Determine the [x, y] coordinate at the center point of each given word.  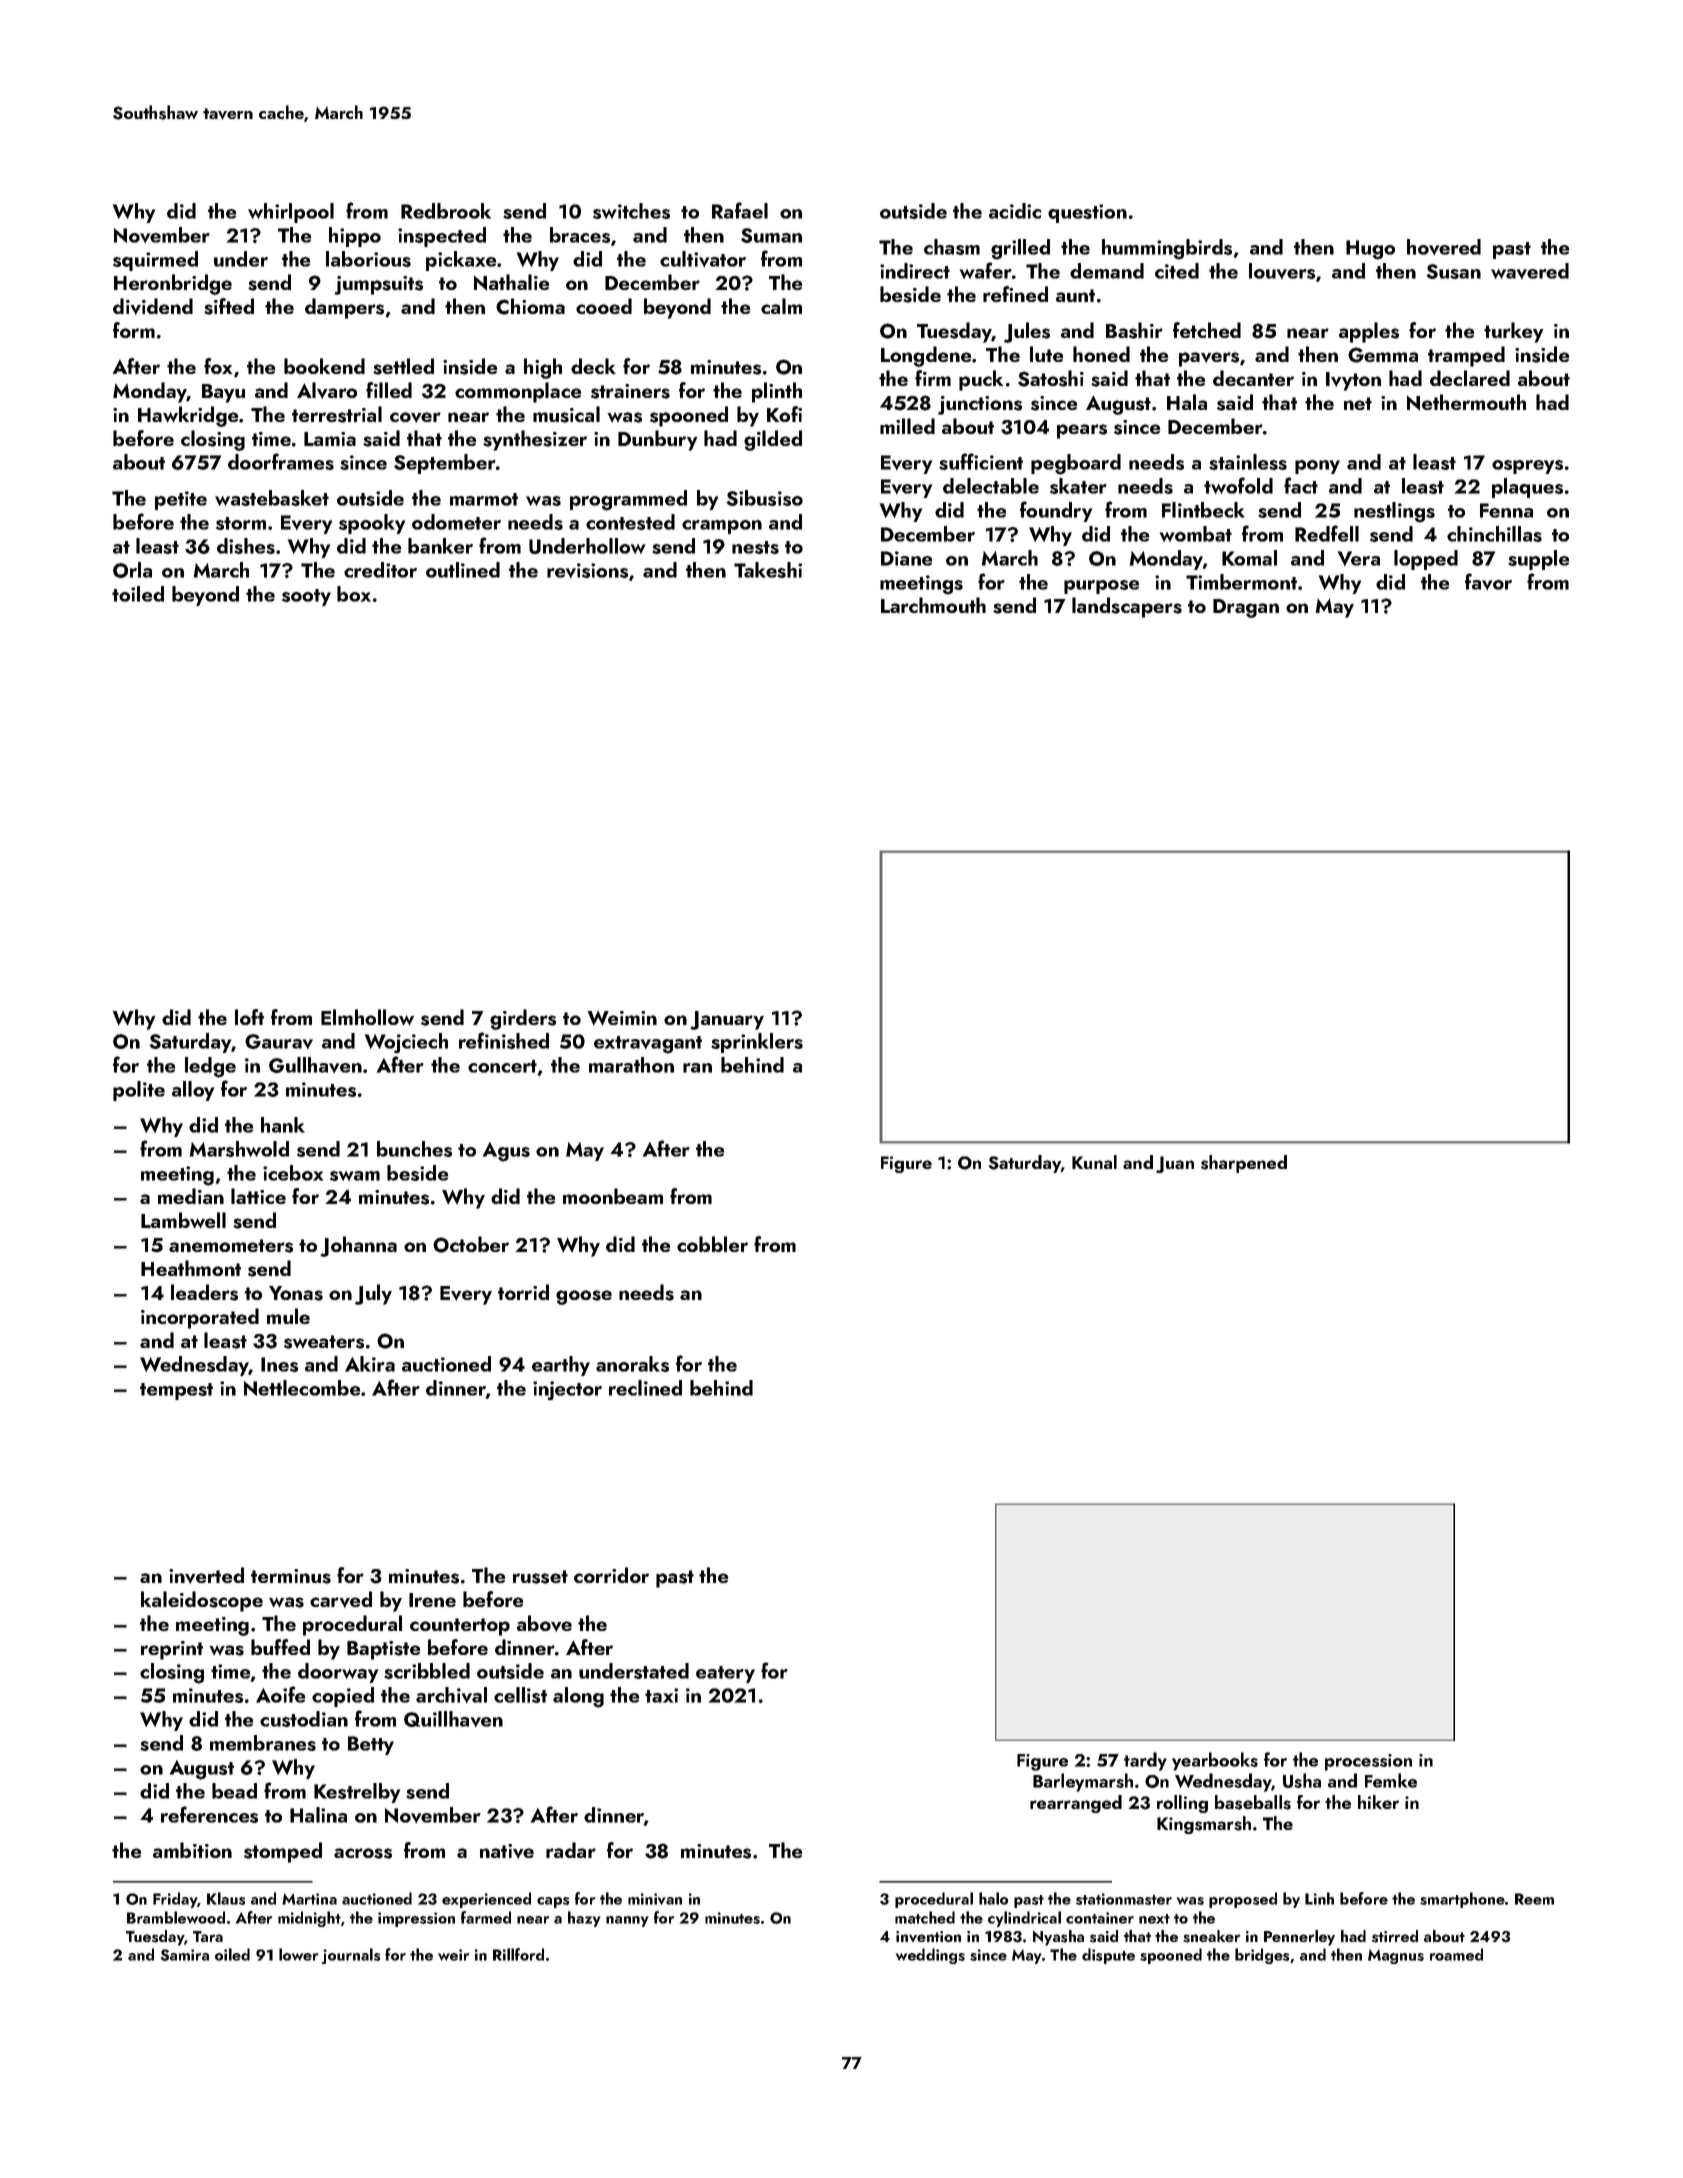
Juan [1175, 1164]
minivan [655, 1899]
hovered [1444, 247]
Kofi [784, 414]
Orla [132, 570]
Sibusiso [764, 498]
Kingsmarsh [1204, 1825]
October [471, 1244]
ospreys [1527, 467]
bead [234, 1791]
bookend [324, 366]
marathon [631, 1065]
